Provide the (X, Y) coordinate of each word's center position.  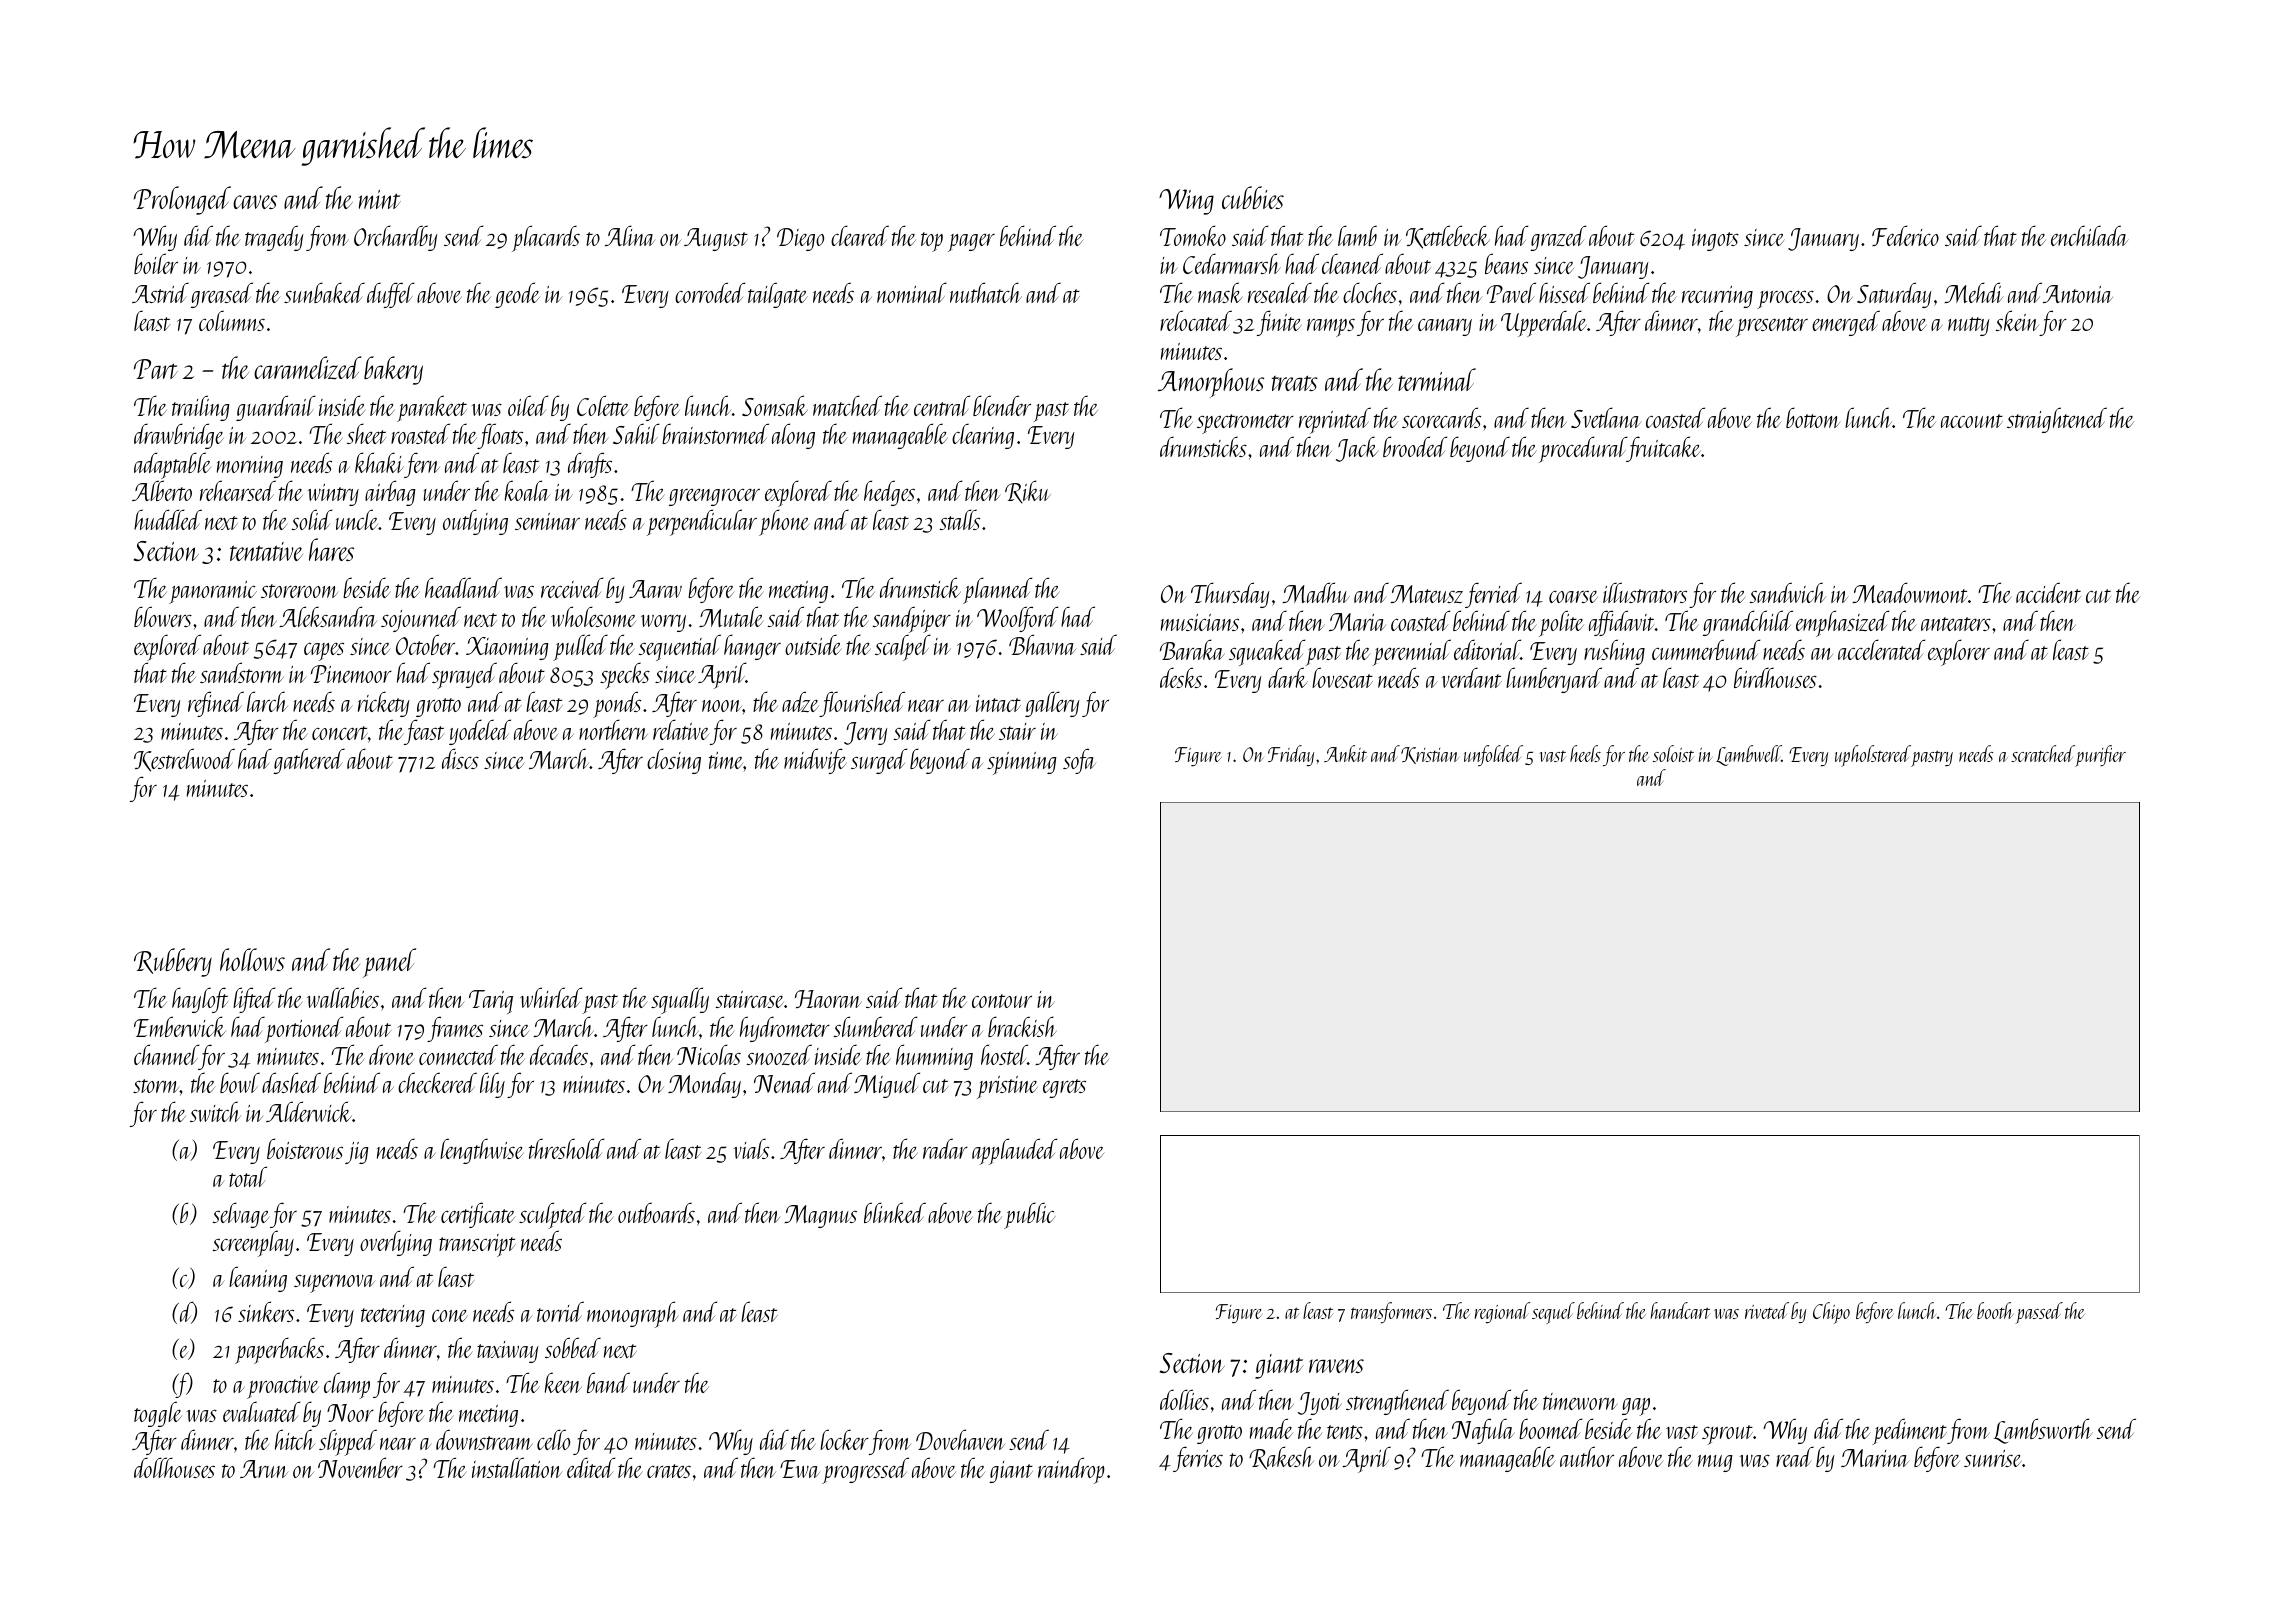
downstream (484, 1439)
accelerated (1881, 649)
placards (546, 238)
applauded (1014, 1151)
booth (1995, 1310)
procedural (1583, 449)
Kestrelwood (184, 760)
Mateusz (1427, 594)
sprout (1727, 1435)
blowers (163, 616)
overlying (396, 1243)
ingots (1715, 240)
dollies (1184, 1399)
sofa (1079, 761)
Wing (1186, 202)
